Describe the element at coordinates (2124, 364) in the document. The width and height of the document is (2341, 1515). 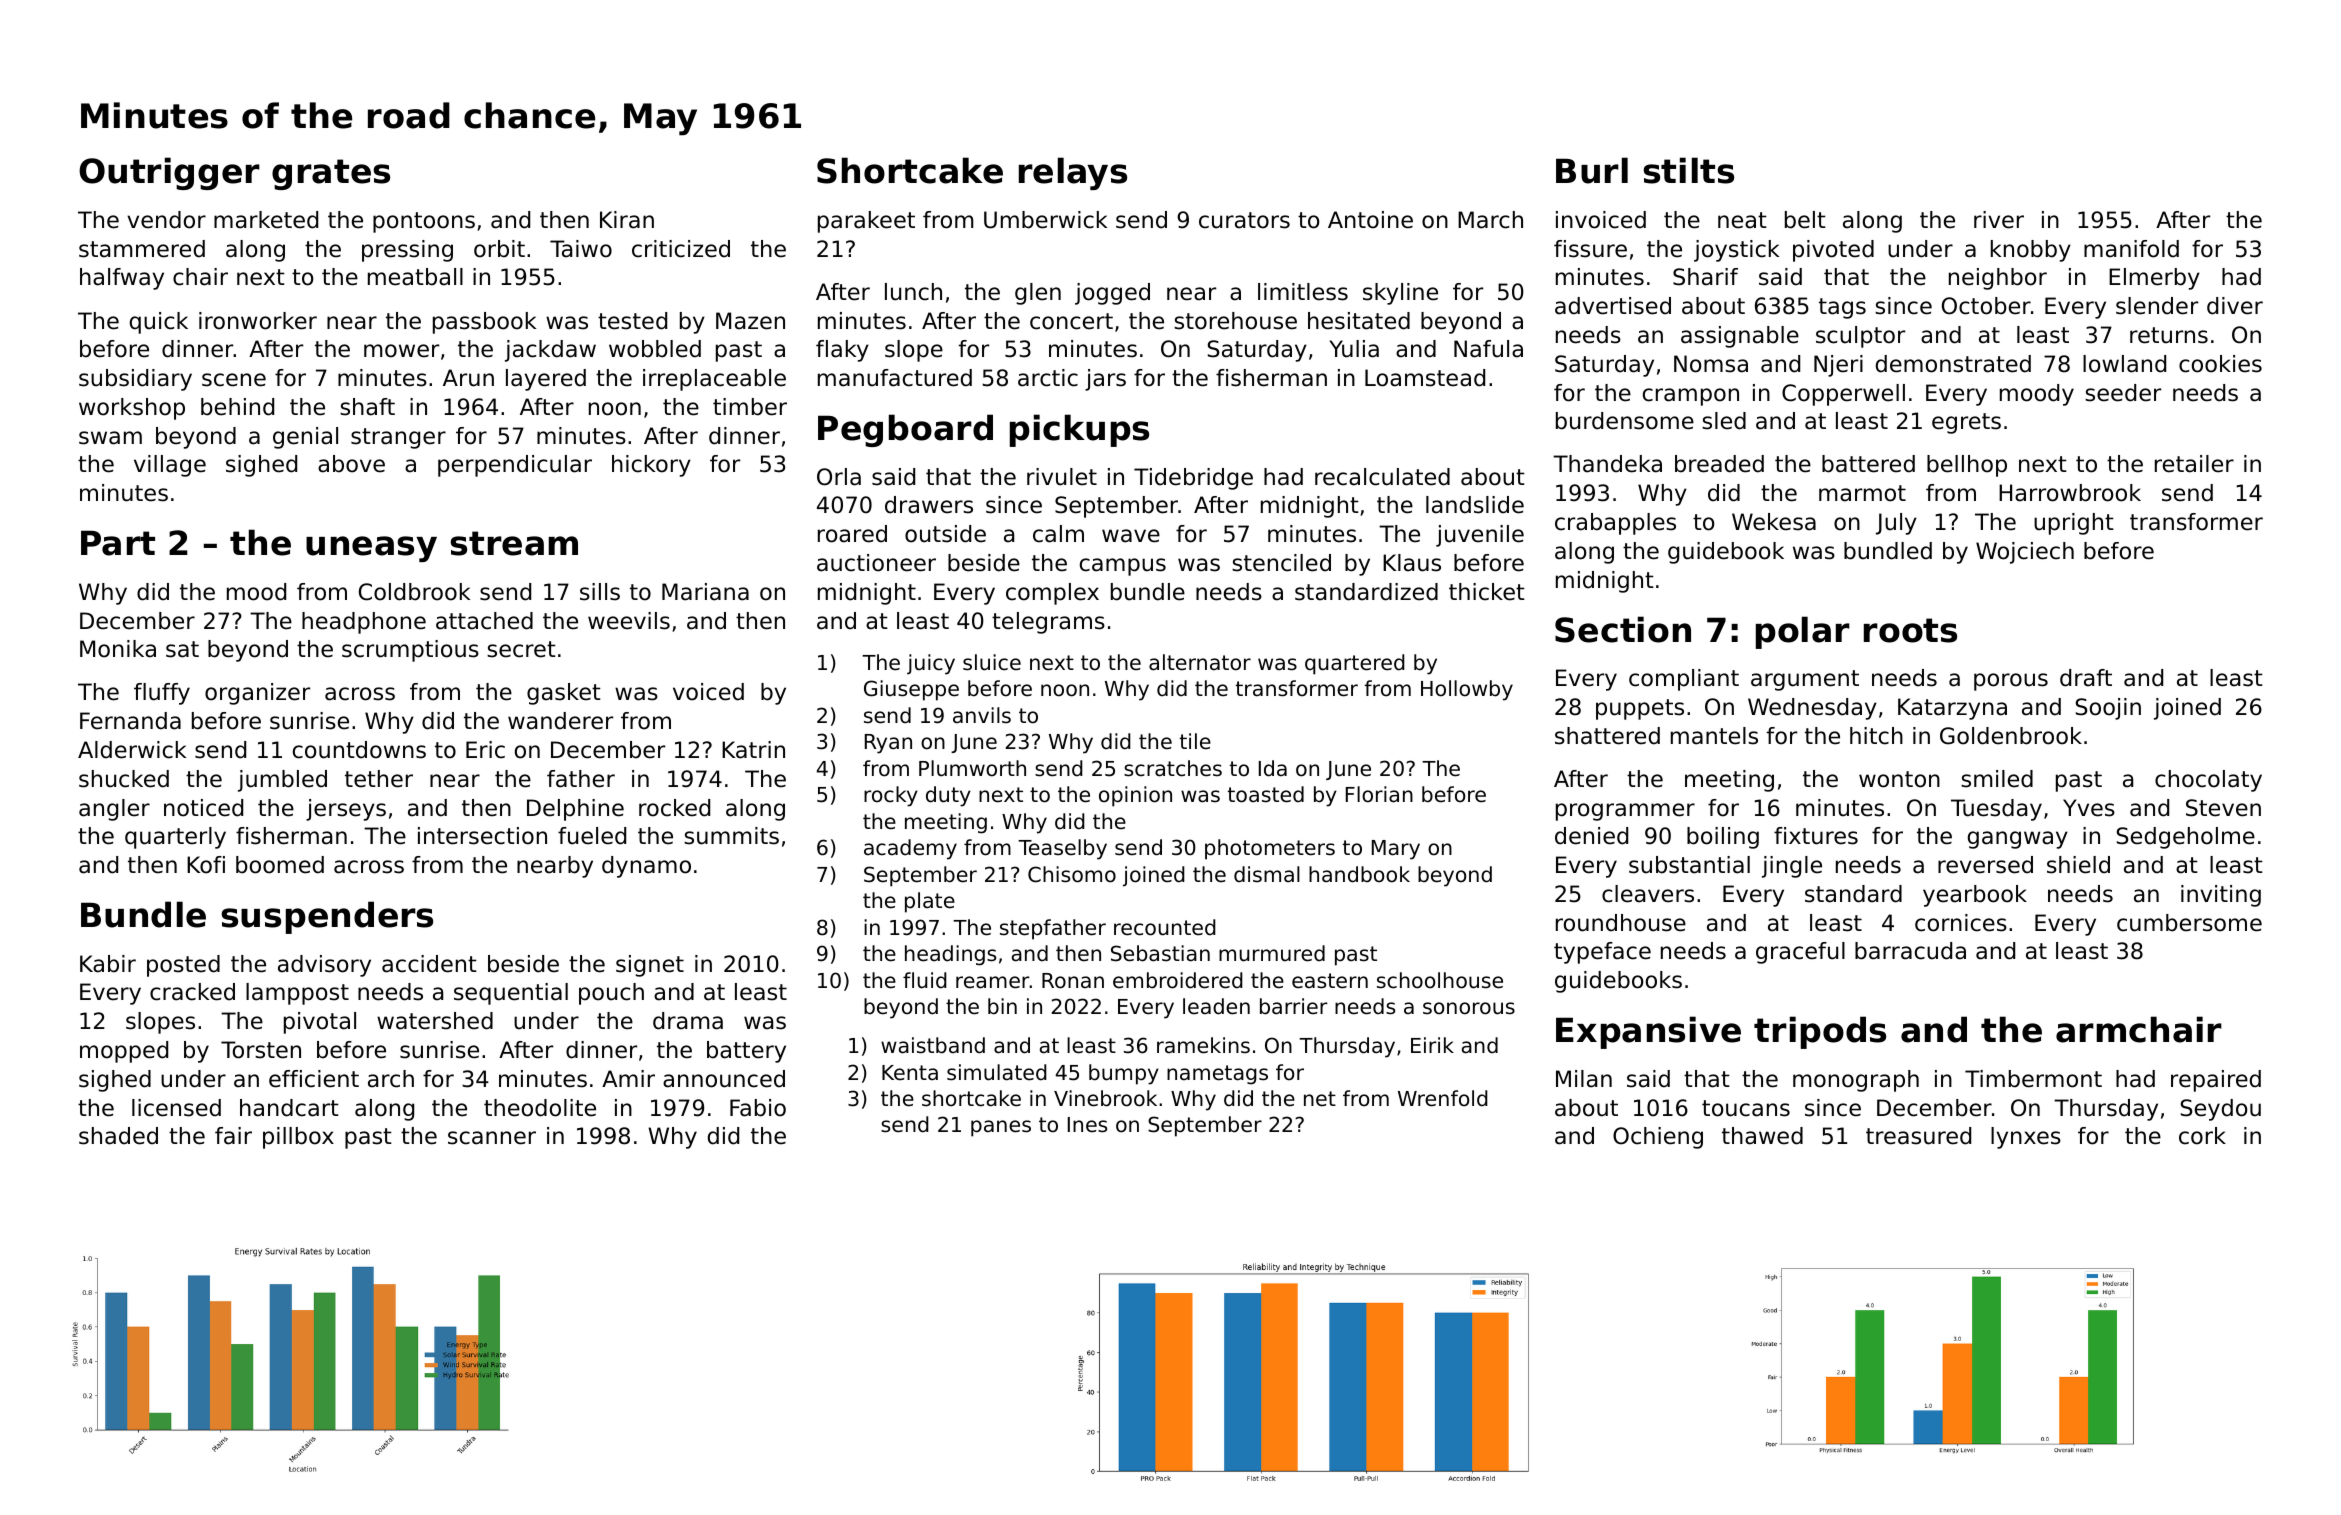
I see `lowland` at that location.
